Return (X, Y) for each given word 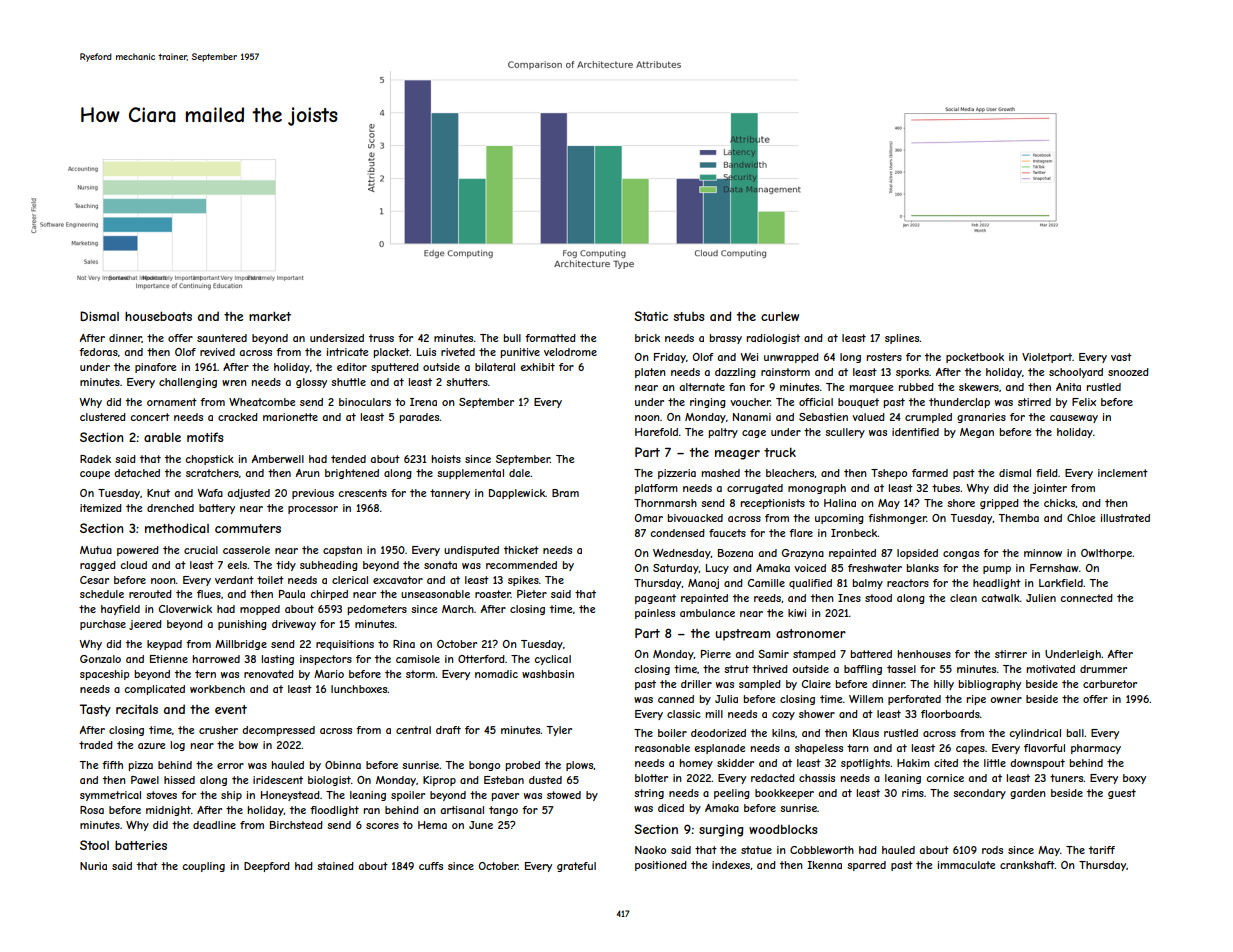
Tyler (559, 731)
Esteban (504, 780)
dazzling (735, 373)
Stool (94, 845)
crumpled (928, 418)
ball (1075, 733)
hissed (179, 780)
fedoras (98, 352)
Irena (423, 402)
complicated (154, 690)
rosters (884, 357)
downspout (1037, 764)
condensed (677, 533)
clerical (350, 580)
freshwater (875, 568)
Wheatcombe (262, 402)
